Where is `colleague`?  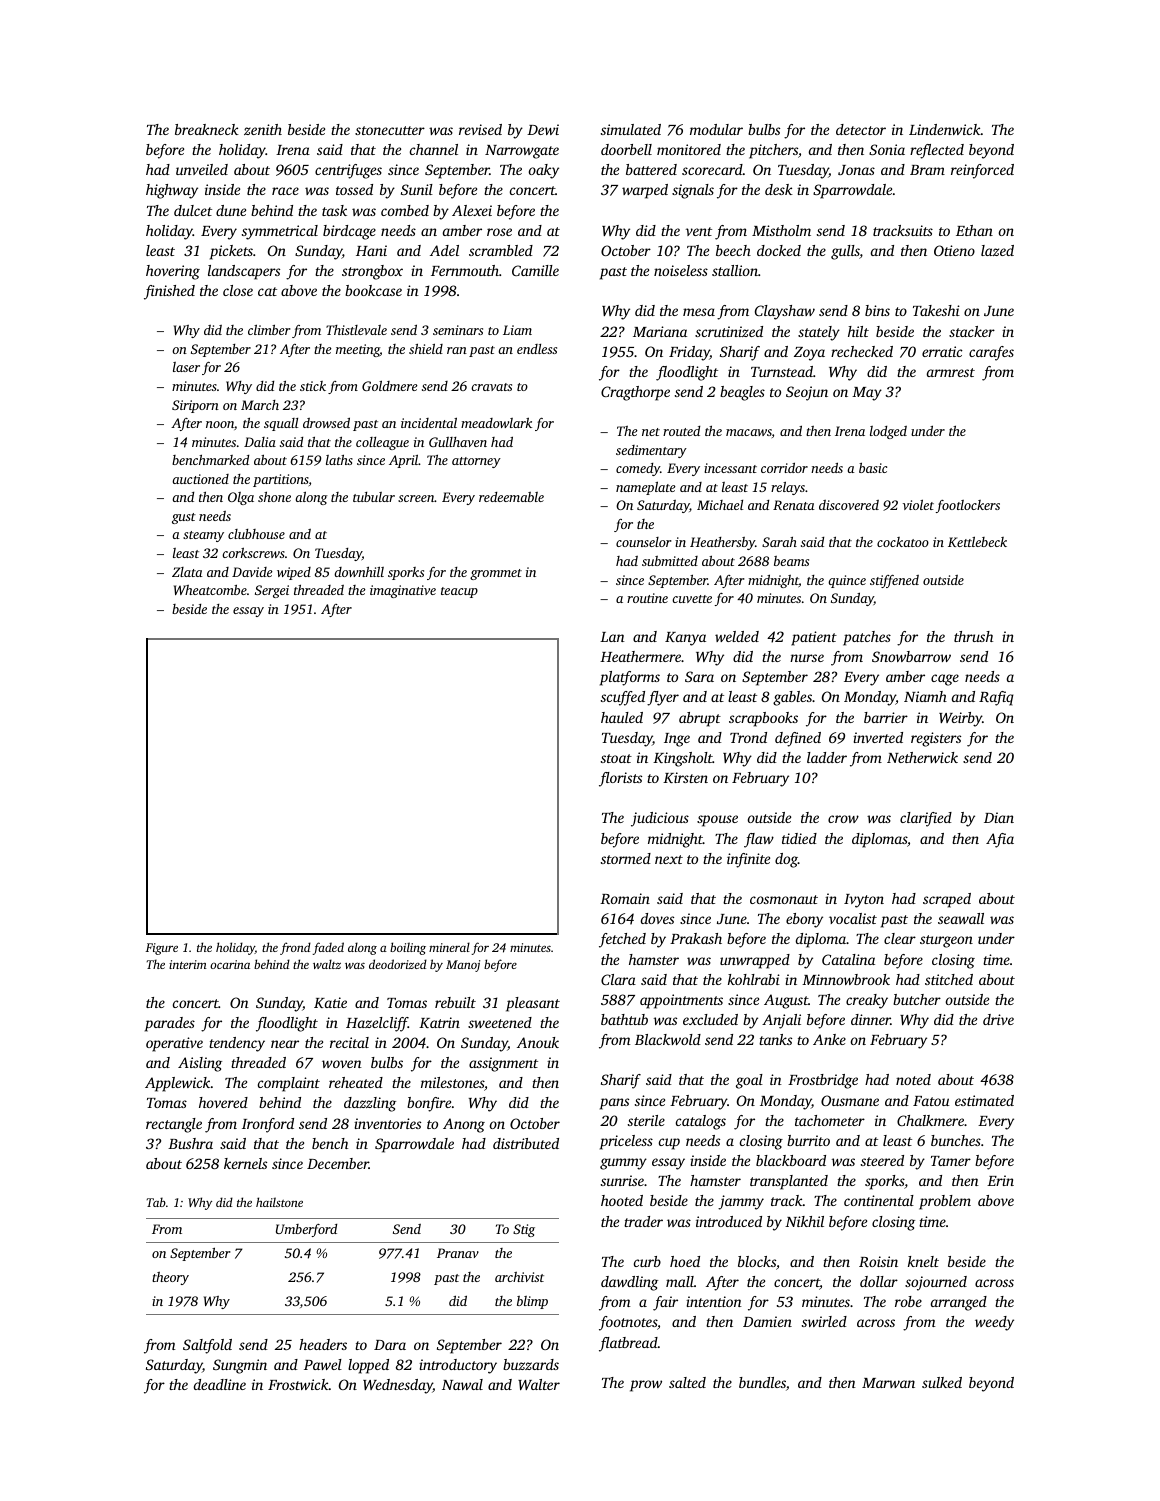
colleague is located at coordinates (382, 443).
